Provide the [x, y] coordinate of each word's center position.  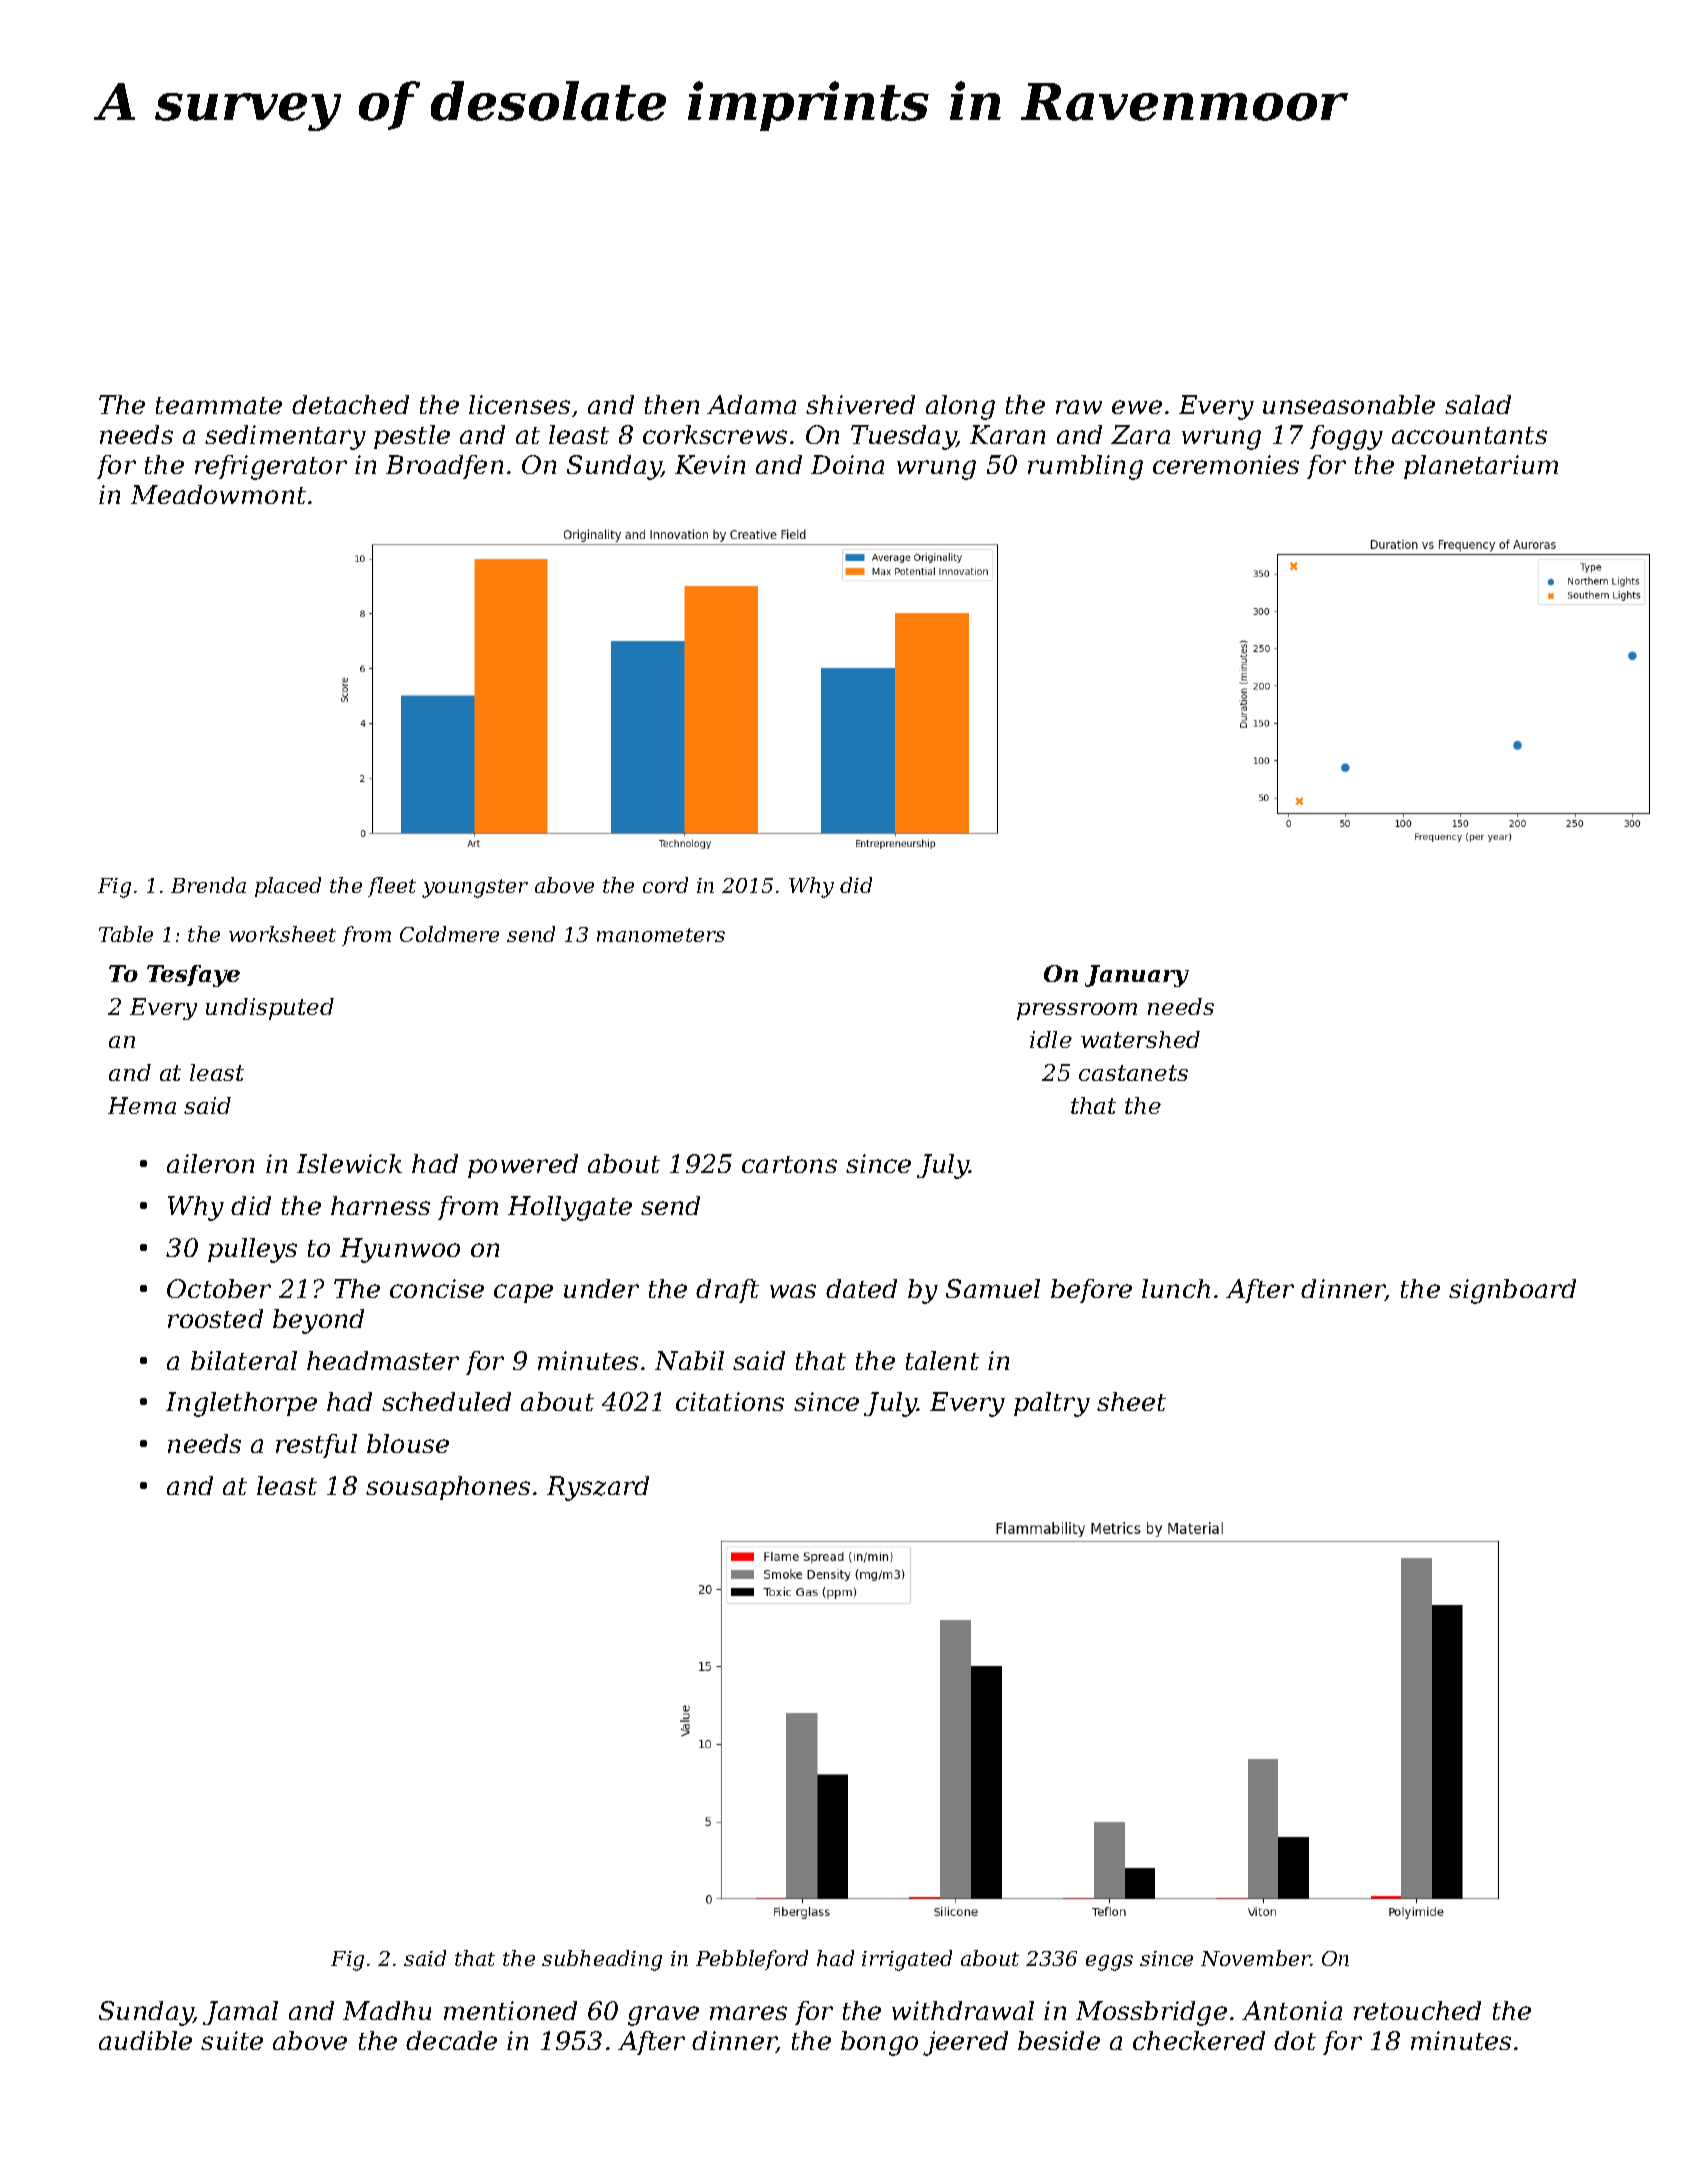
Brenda [208, 885]
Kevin [710, 464]
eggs [1109, 1963]
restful [316, 1446]
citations [730, 1401]
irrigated [907, 1960]
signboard [1512, 1291]
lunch [1176, 1288]
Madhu [387, 2010]
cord [665, 885]
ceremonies [1226, 464]
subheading [602, 1960]
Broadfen [444, 467]
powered [523, 1166]
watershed [1140, 1039]
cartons [789, 1164]
